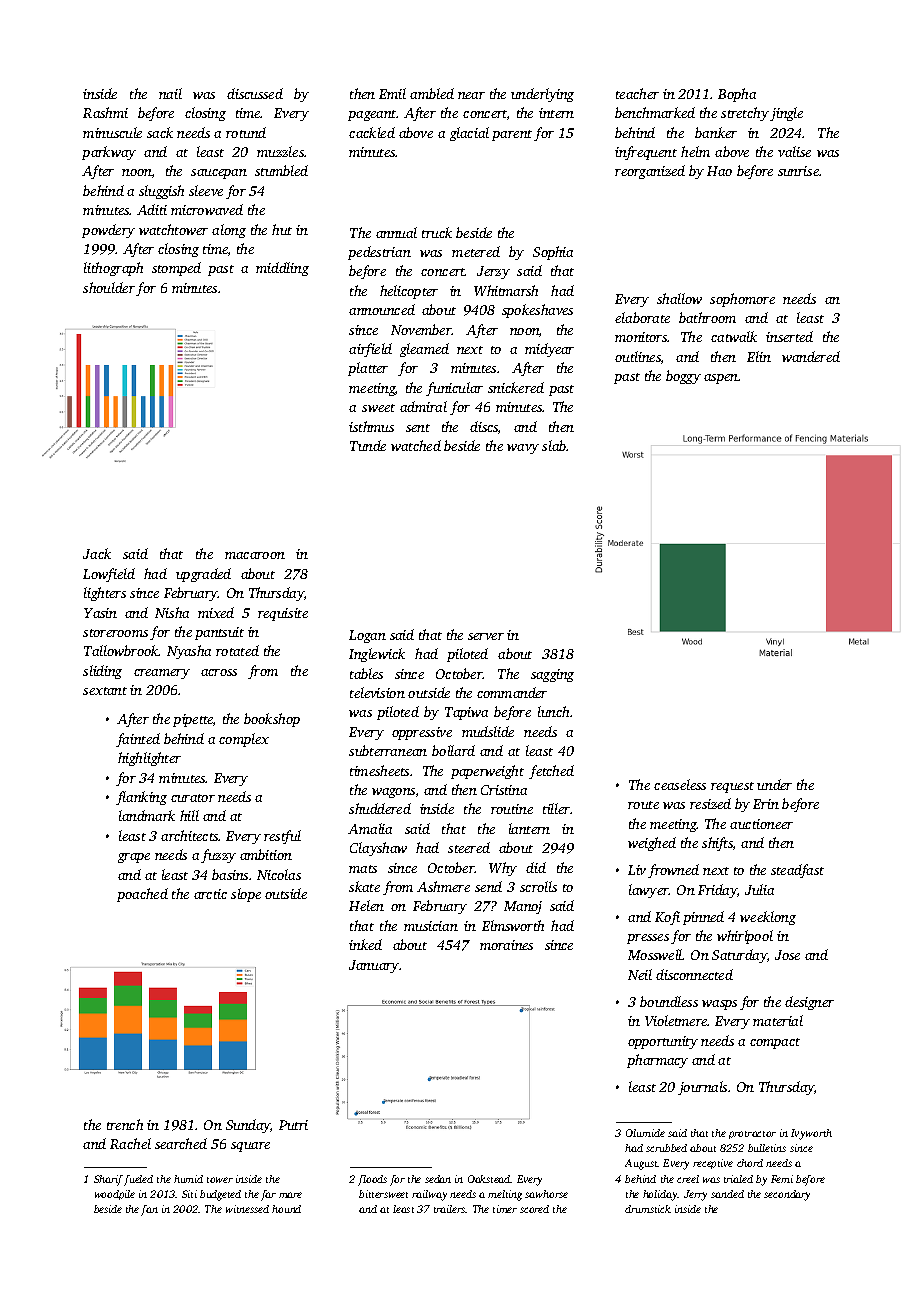 This screenshot has width=924, height=1308. Describe the element at coordinates (382, 309) in the screenshot. I see `announced` at that location.
